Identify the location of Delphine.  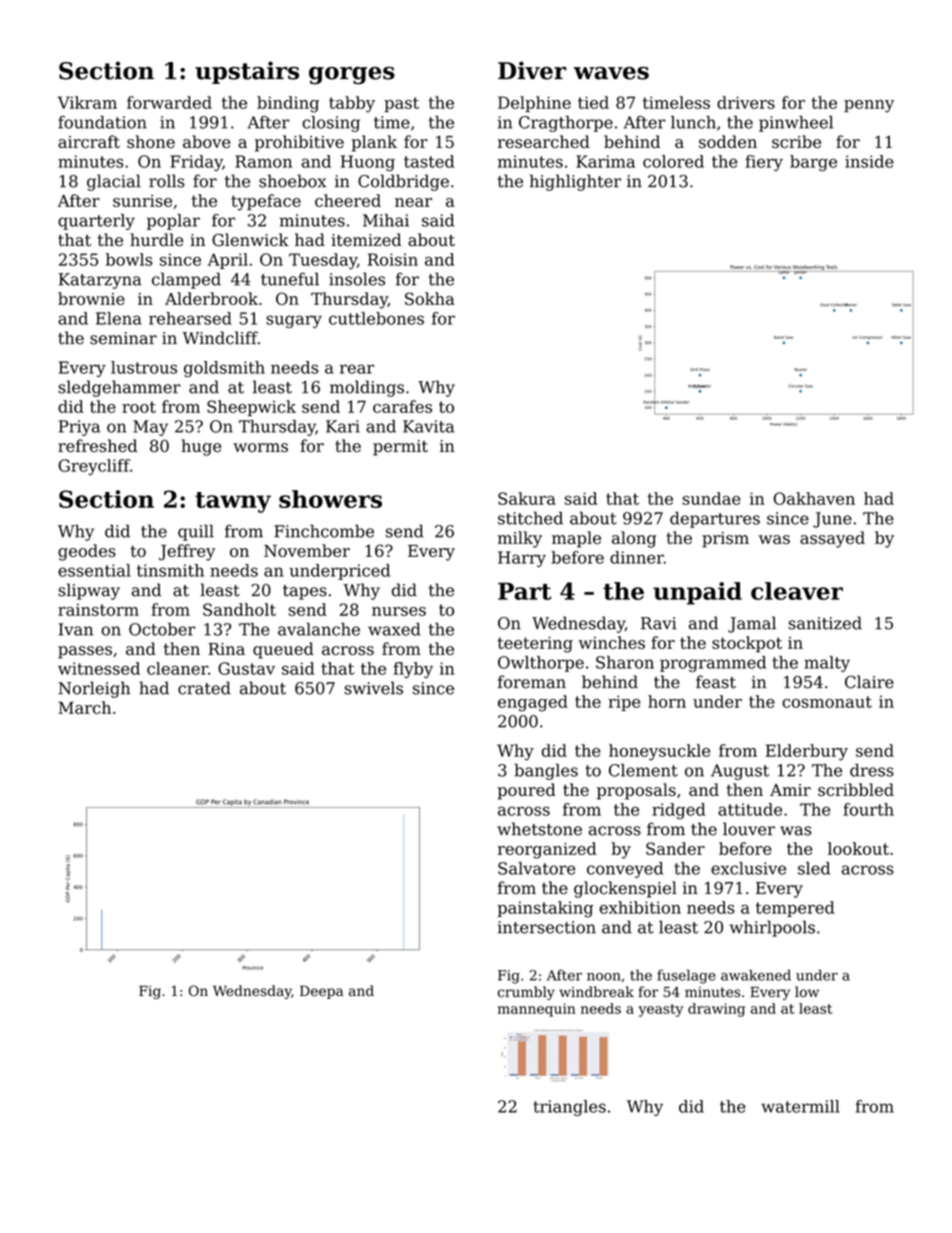
(534, 104).
